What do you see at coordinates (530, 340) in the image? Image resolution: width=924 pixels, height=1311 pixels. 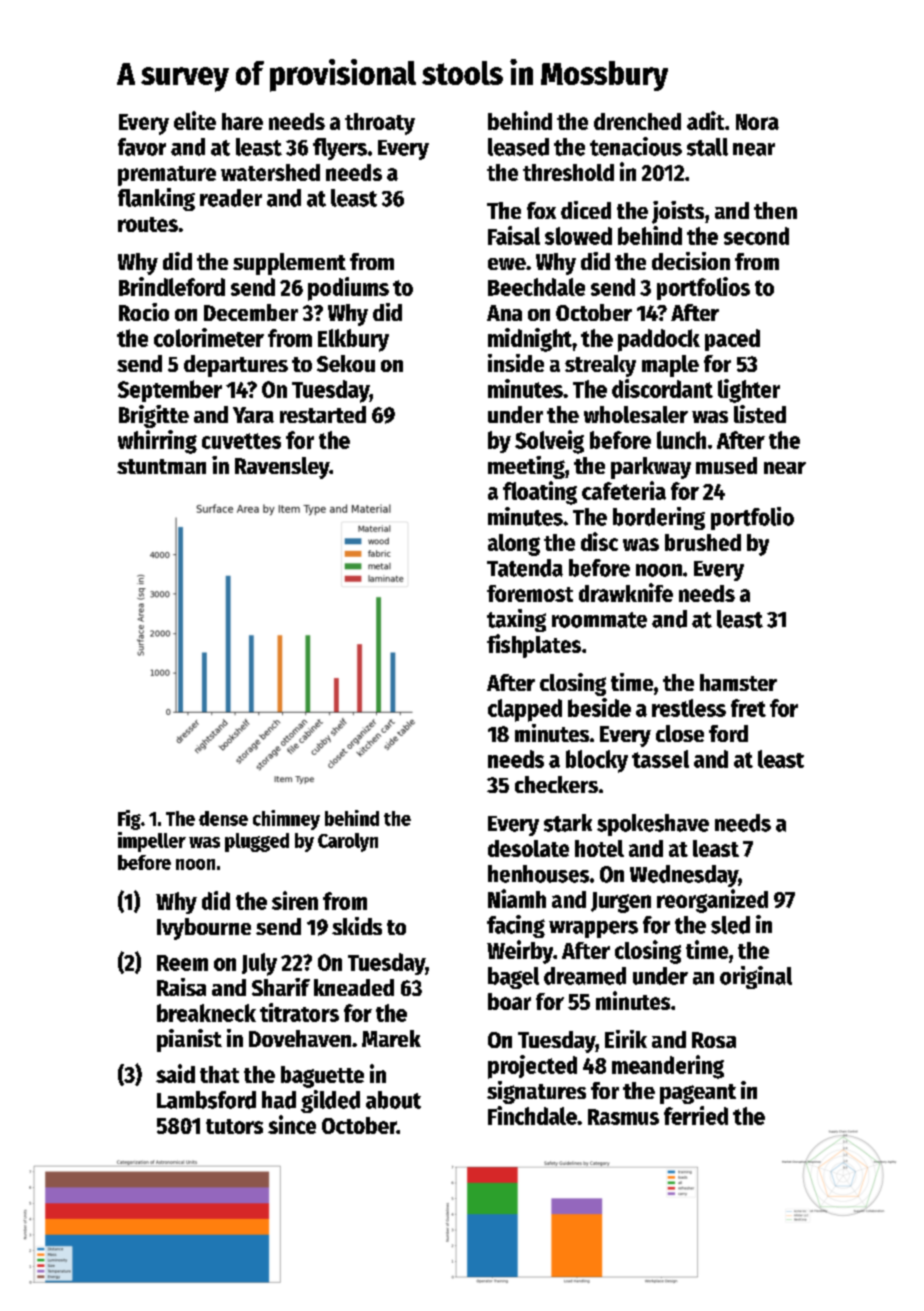 I see `midnight` at bounding box center [530, 340].
